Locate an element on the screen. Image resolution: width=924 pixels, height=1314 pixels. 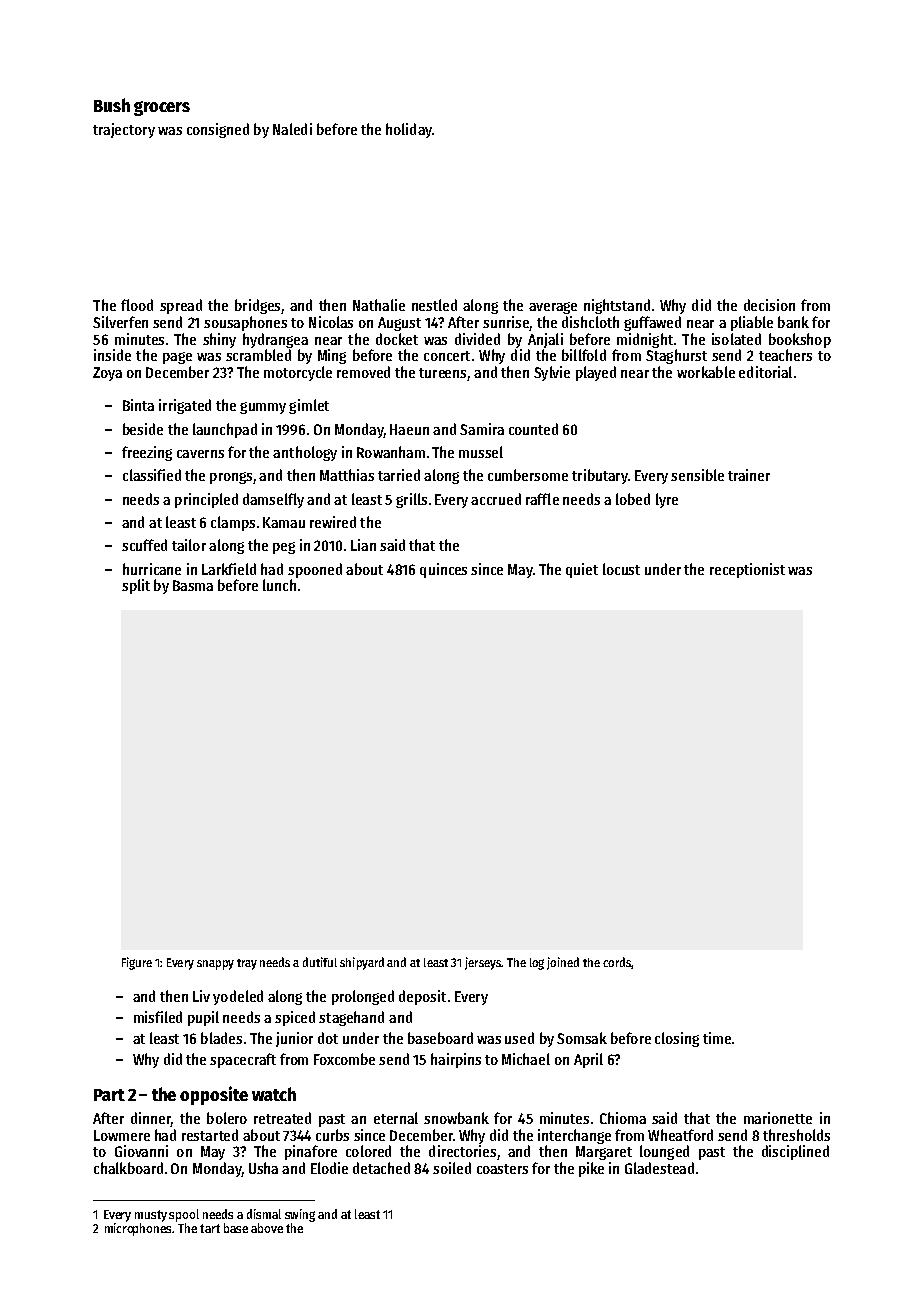
microphones is located at coordinates (139, 1229).
